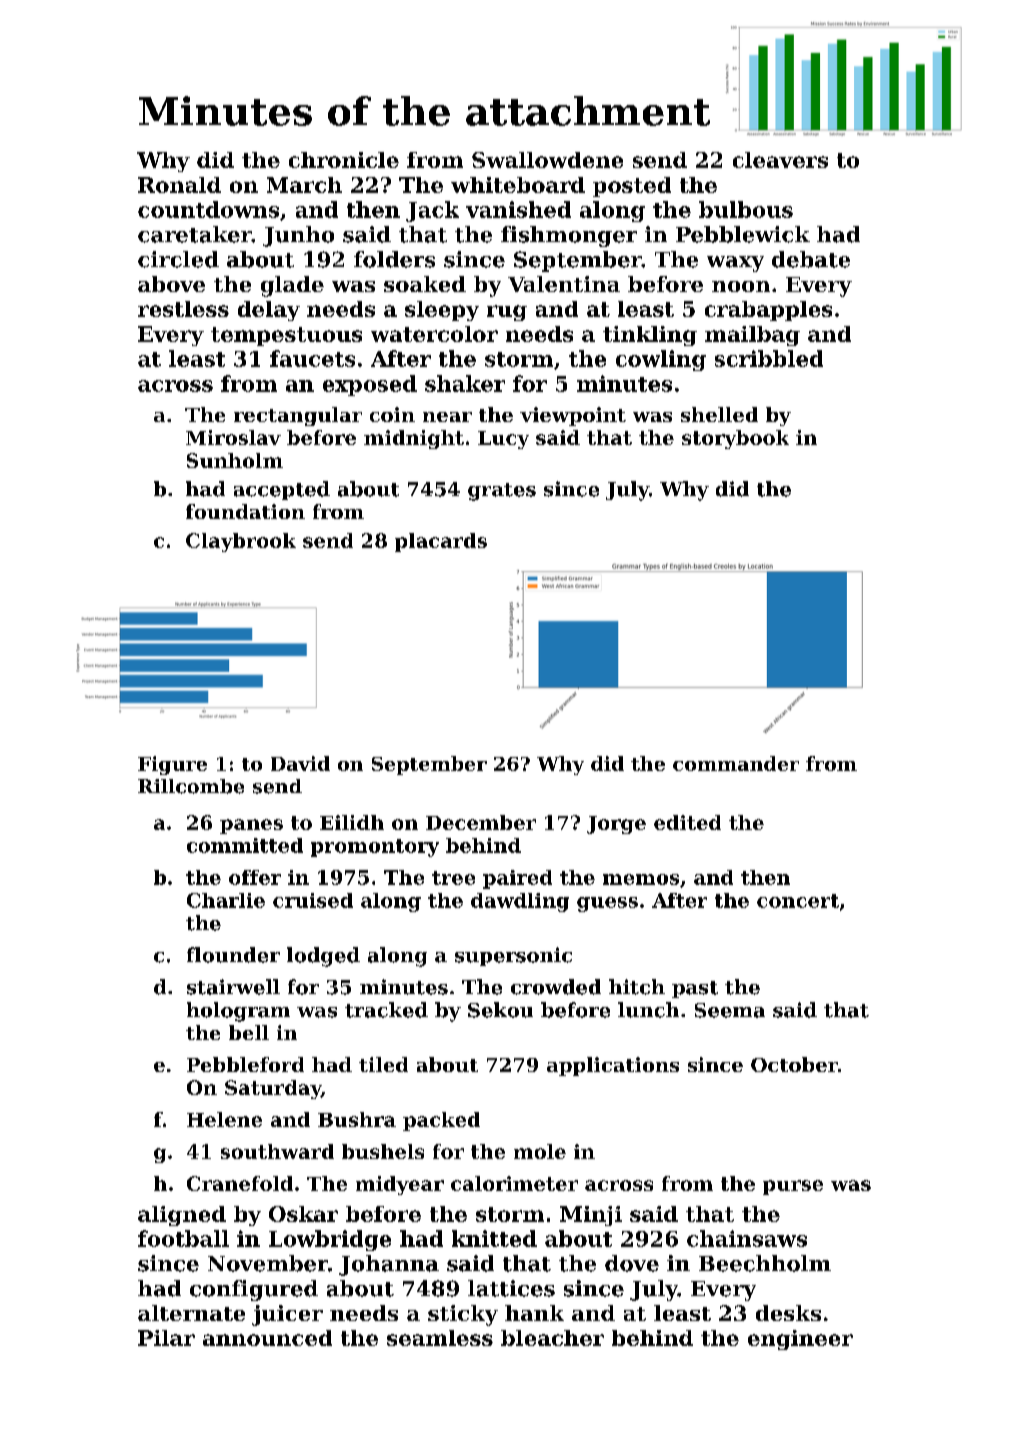 This image has width=1009, height=1433. Describe the element at coordinates (303, 1214) in the image. I see `Oskar` at that location.
